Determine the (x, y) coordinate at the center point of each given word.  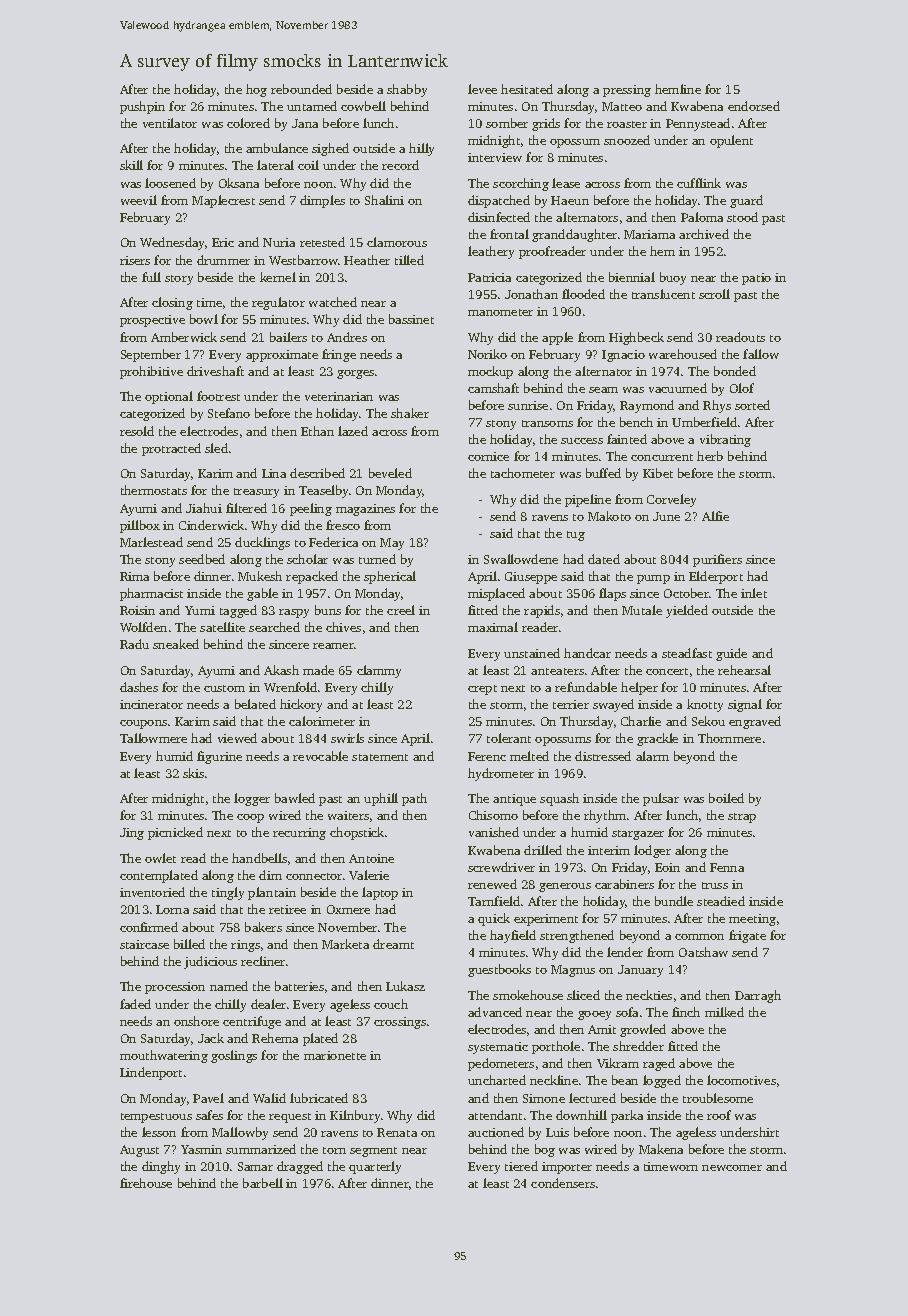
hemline (678, 89)
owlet (160, 858)
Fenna (727, 867)
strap (742, 818)
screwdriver (501, 867)
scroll (714, 294)
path (414, 799)
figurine (219, 757)
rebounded (301, 89)
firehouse (146, 1183)
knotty (705, 705)
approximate (282, 356)
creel (401, 610)
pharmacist (151, 594)
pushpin (142, 107)
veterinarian (339, 396)
